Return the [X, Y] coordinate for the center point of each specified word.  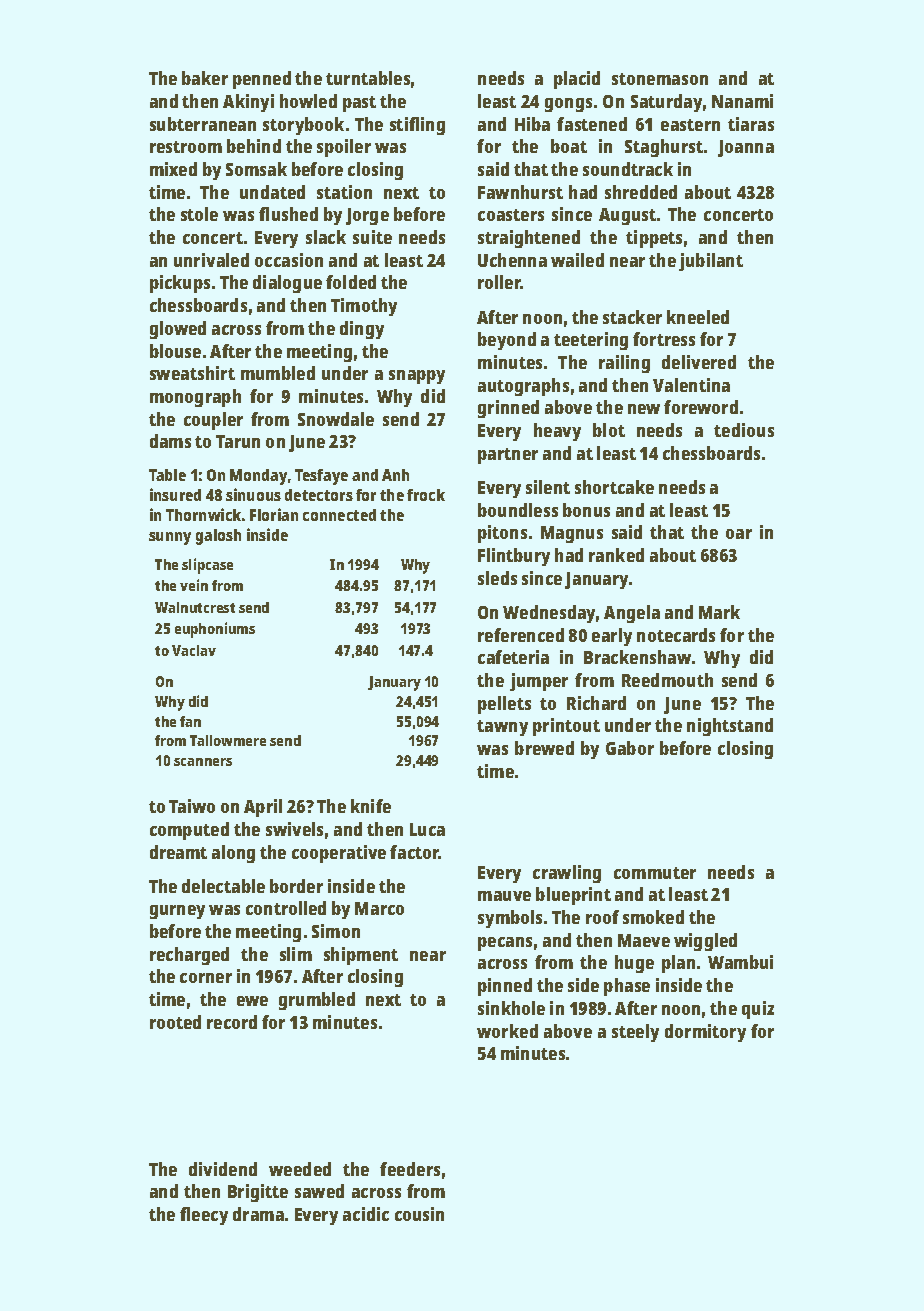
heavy [557, 432]
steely [635, 1033]
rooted [175, 1022]
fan [190, 721]
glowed [178, 330]
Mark [719, 612]
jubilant [711, 262]
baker [205, 78]
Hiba [532, 124]
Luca [427, 829]
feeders [410, 1169]
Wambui [740, 962]
